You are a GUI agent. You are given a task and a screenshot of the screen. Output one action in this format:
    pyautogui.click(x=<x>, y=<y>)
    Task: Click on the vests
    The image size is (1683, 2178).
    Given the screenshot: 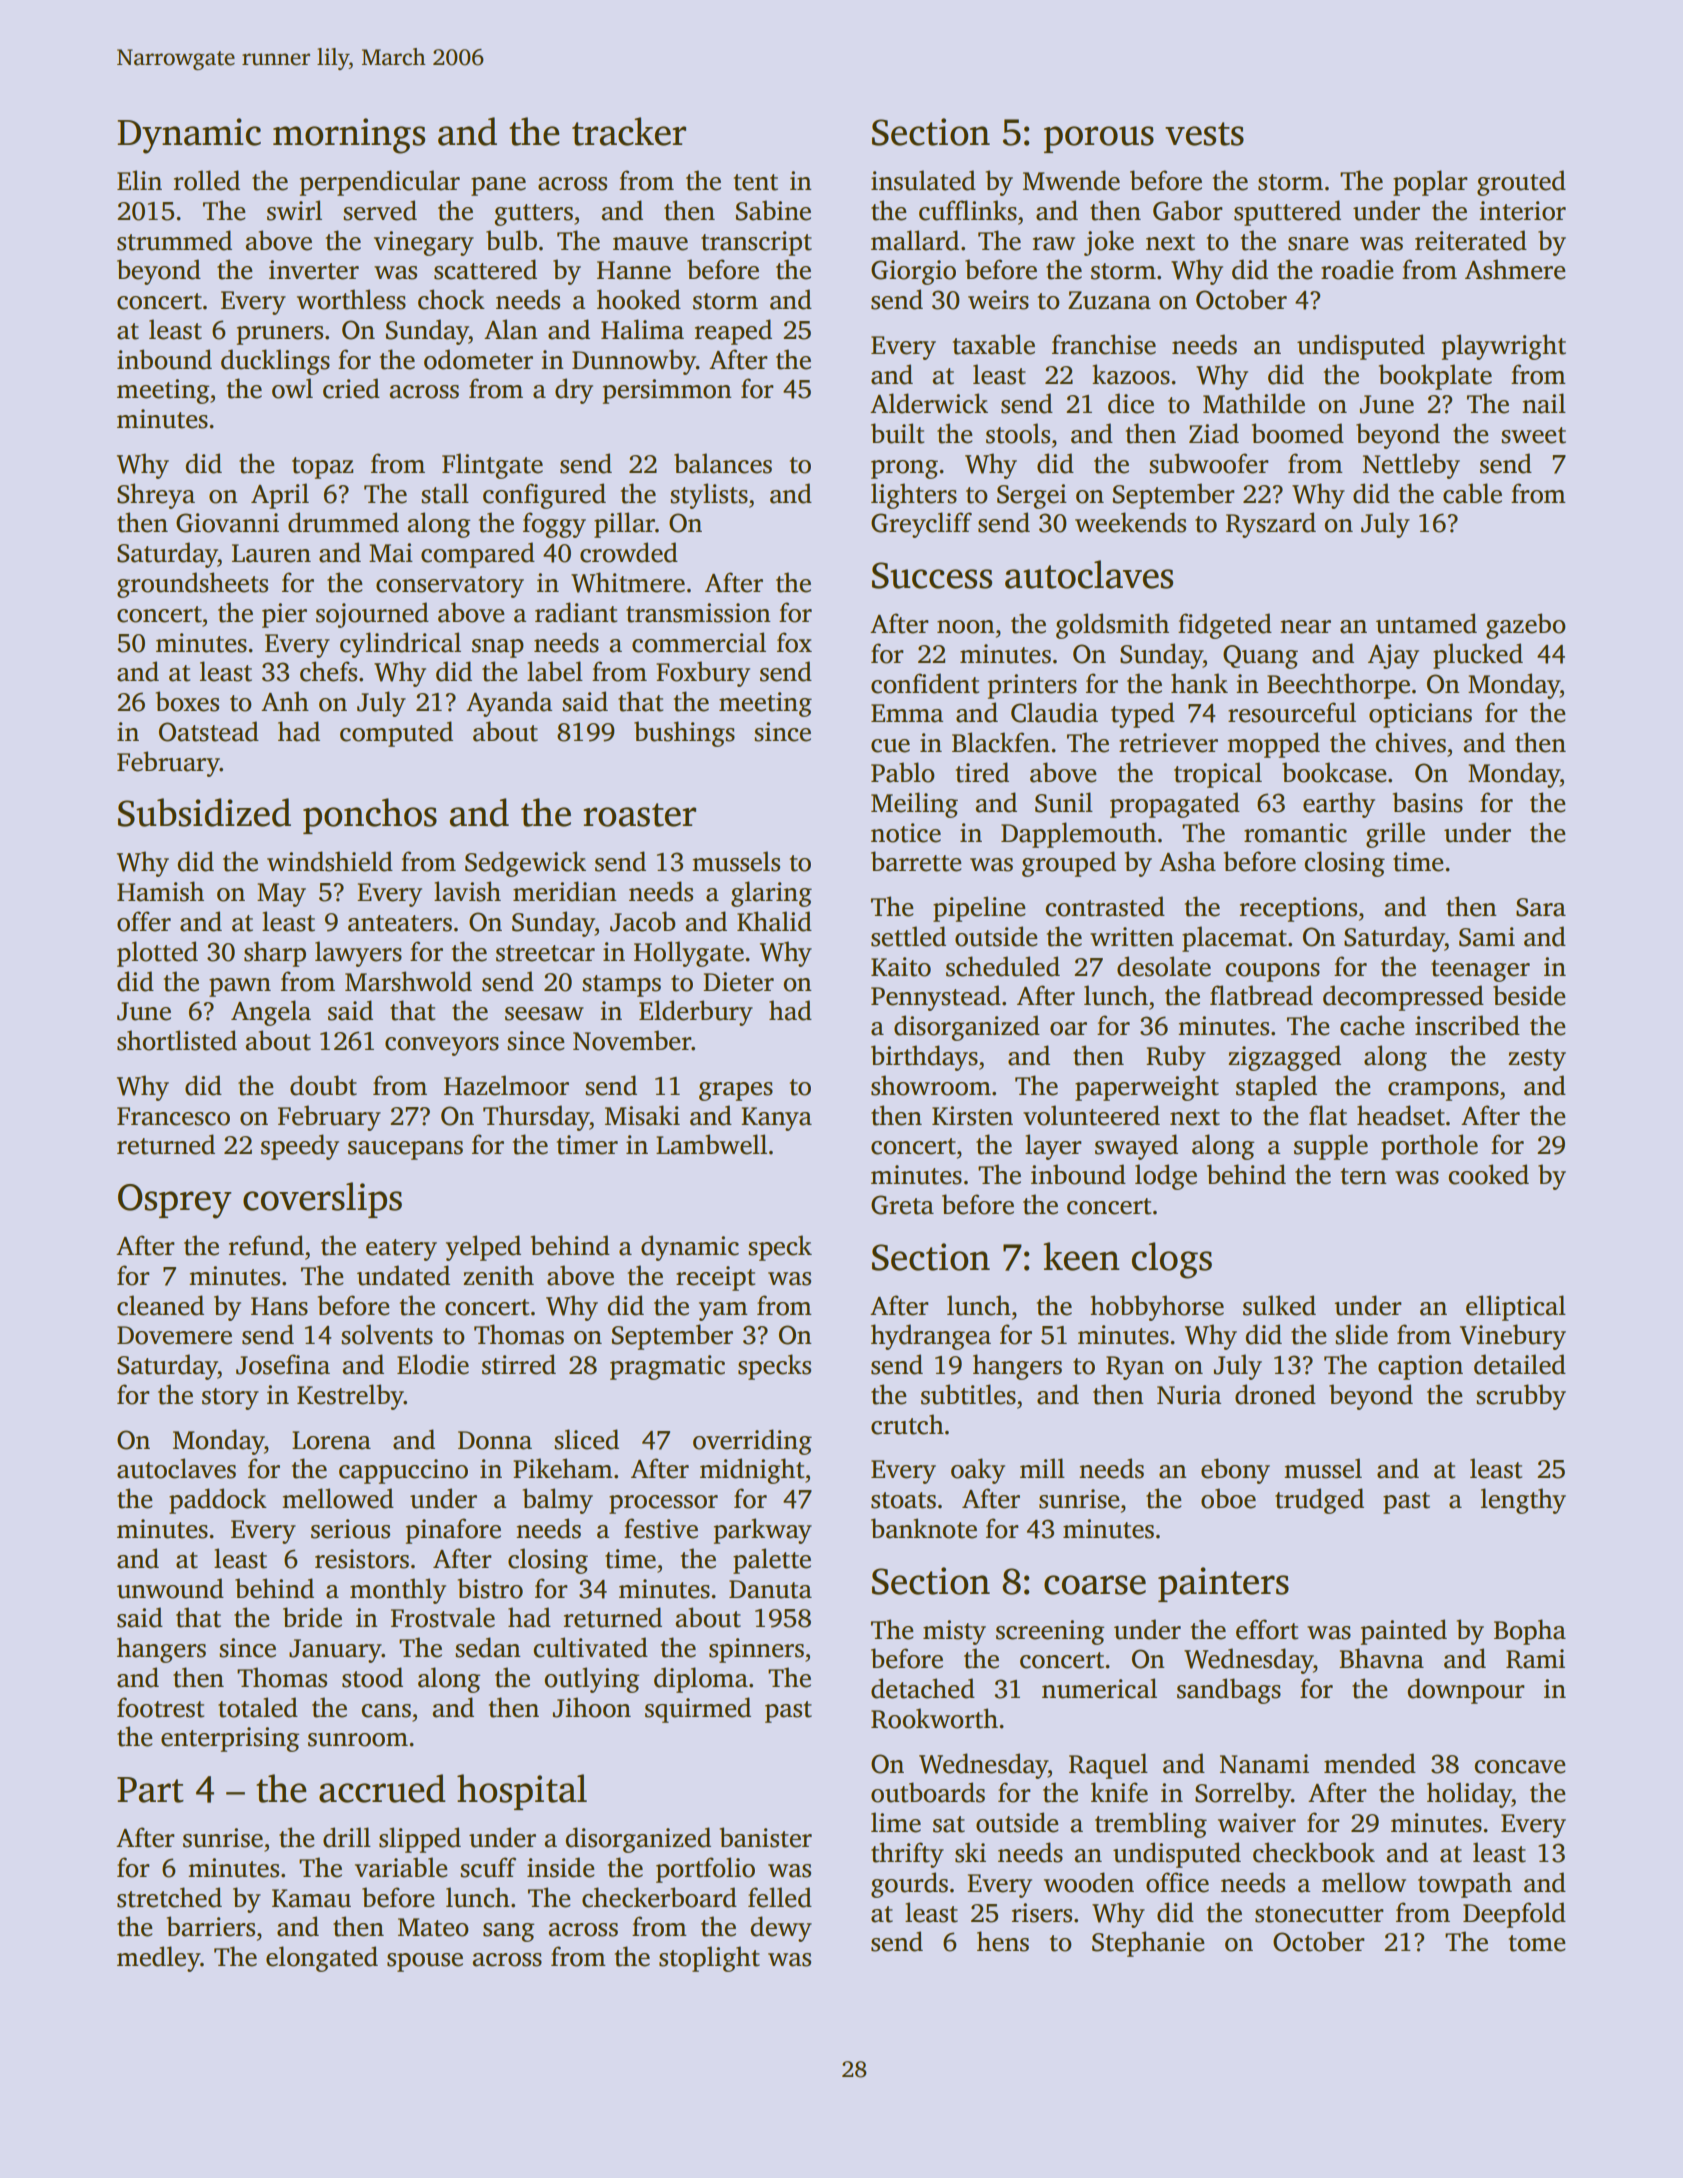 What is the action you would take?
    pyautogui.click(x=1204, y=134)
